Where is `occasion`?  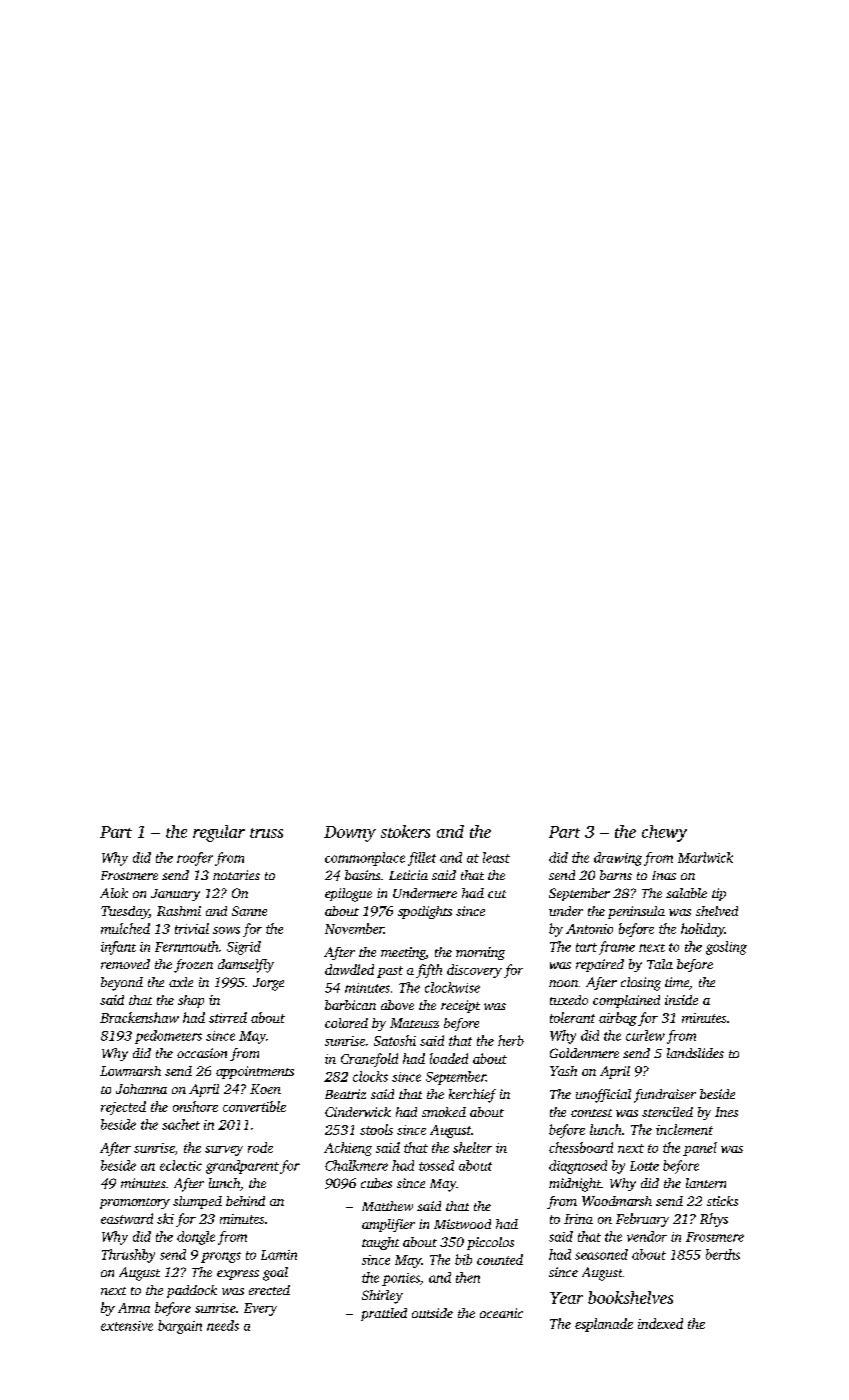
occasion is located at coordinates (202, 1053).
